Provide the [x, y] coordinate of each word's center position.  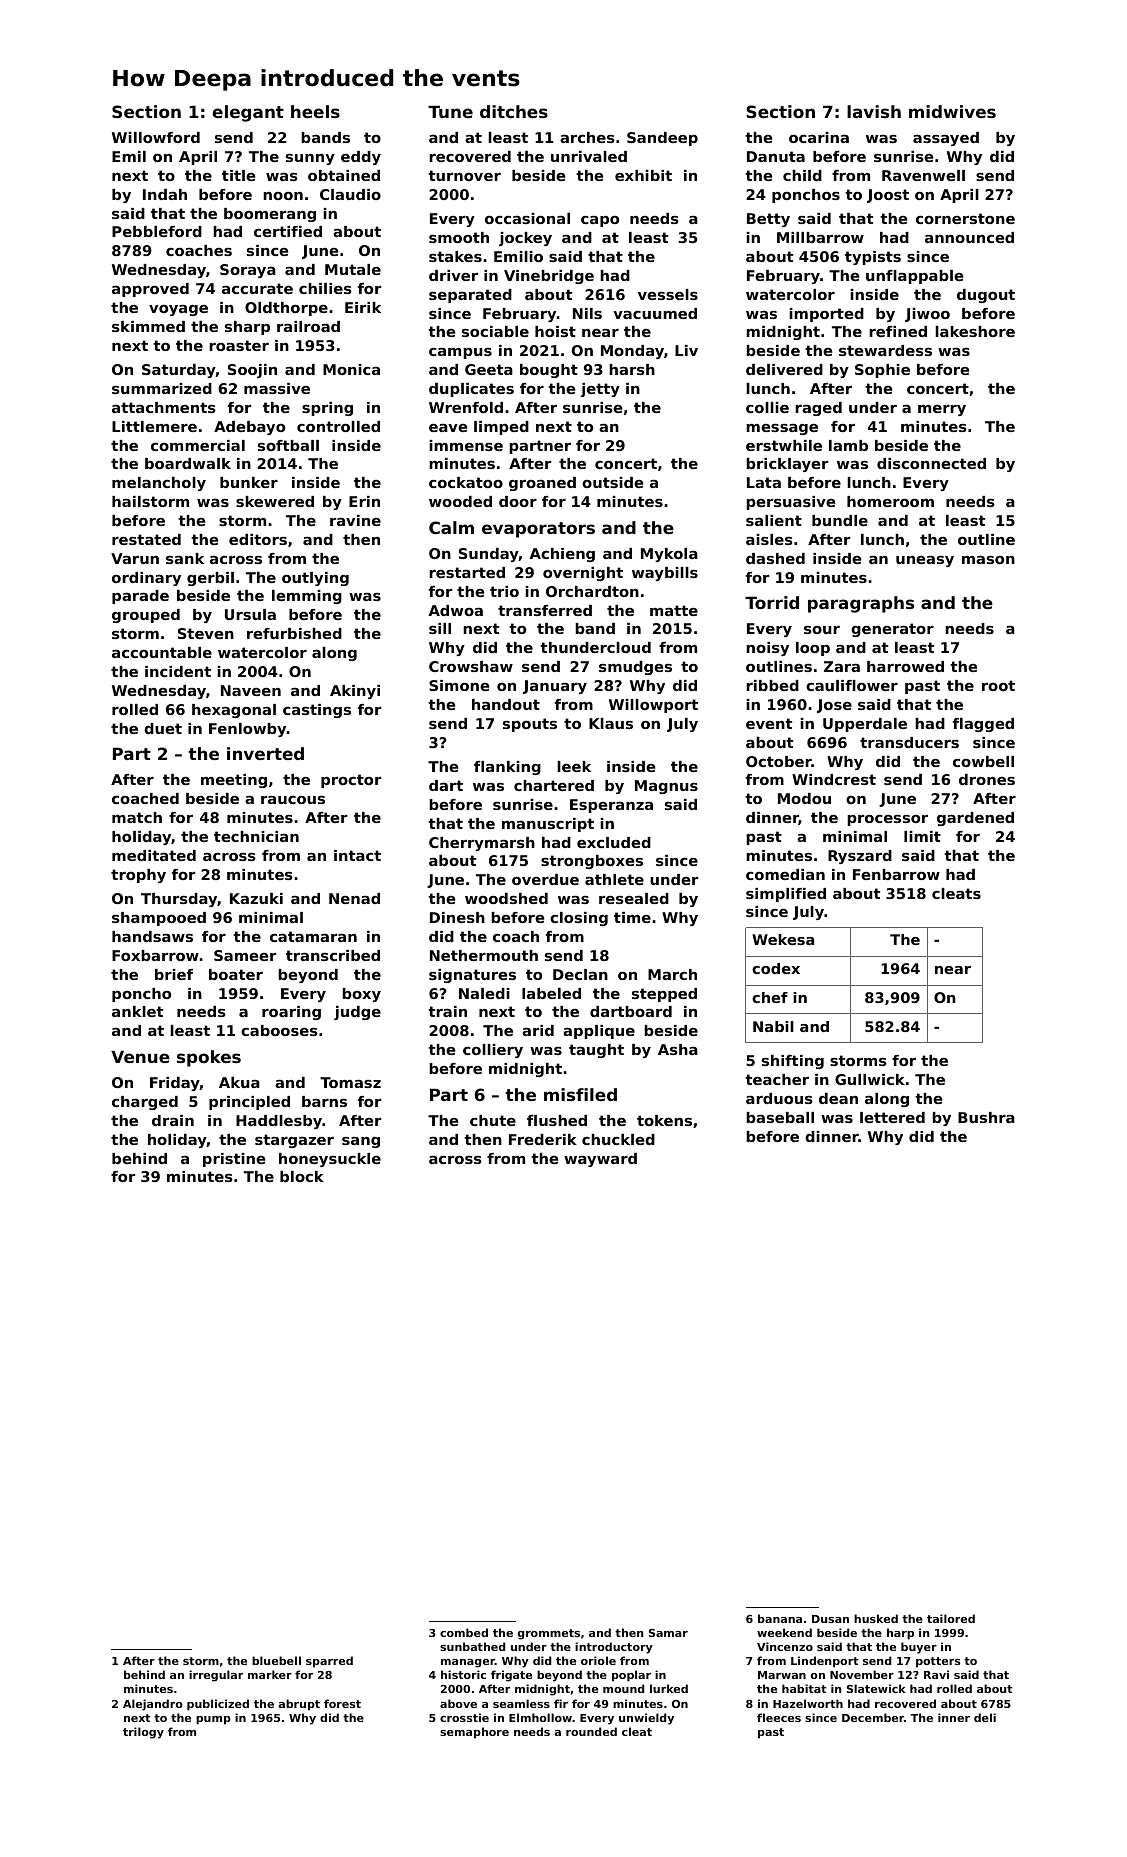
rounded [591, 1731]
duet [163, 728]
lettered [892, 1117]
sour [822, 630]
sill [440, 628]
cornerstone [965, 218]
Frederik [543, 1139]
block [302, 1176]
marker [270, 1674]
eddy [361, 158]
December [873, 1717]
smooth [459, 237]
